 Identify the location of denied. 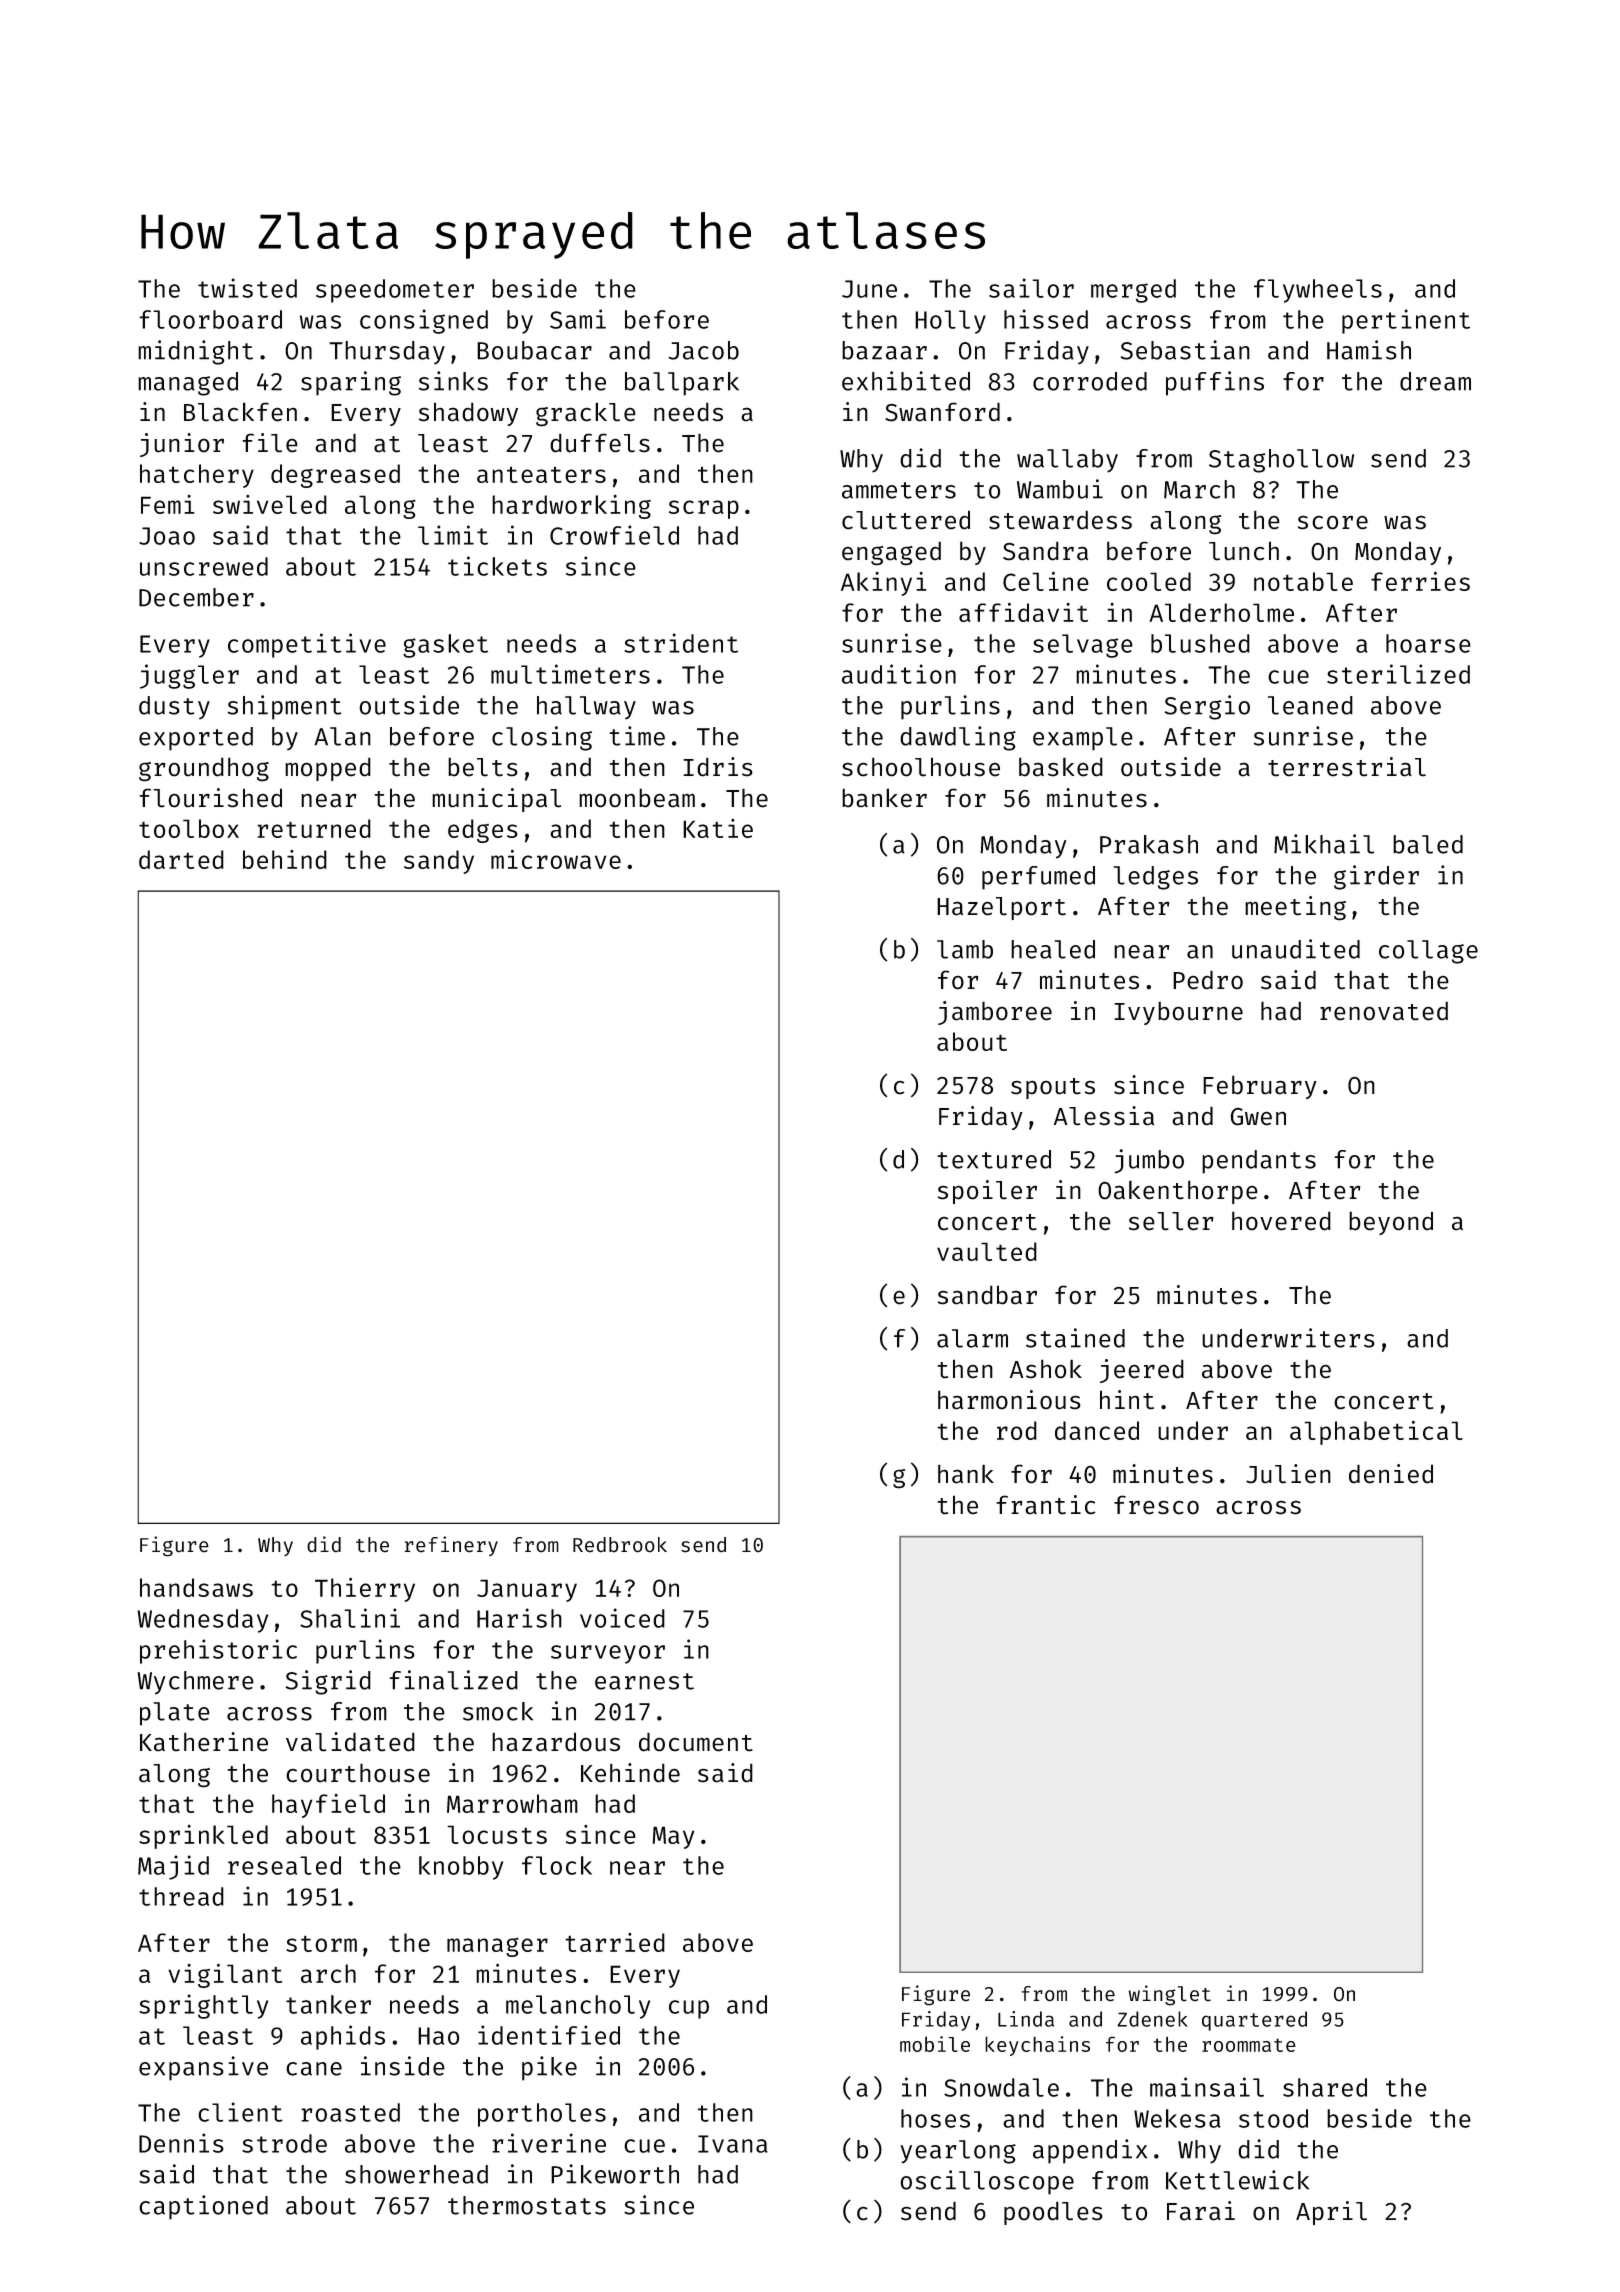
(1391, 1474).
